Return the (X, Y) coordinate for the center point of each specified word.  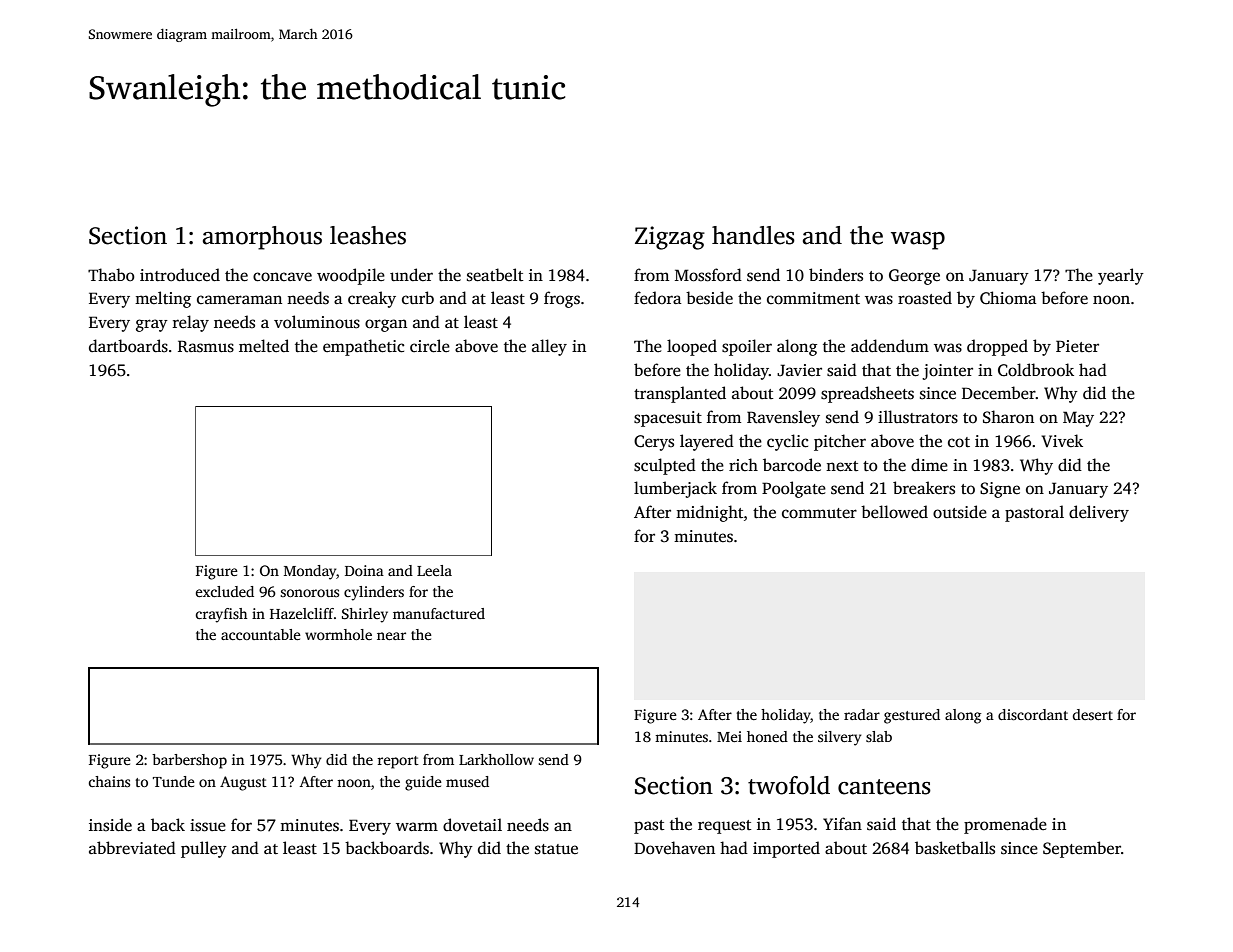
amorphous (262, 238)
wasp (918, 241)
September (1082, 849)
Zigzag (670, 238)
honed (767, 736)
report (398, 762)
